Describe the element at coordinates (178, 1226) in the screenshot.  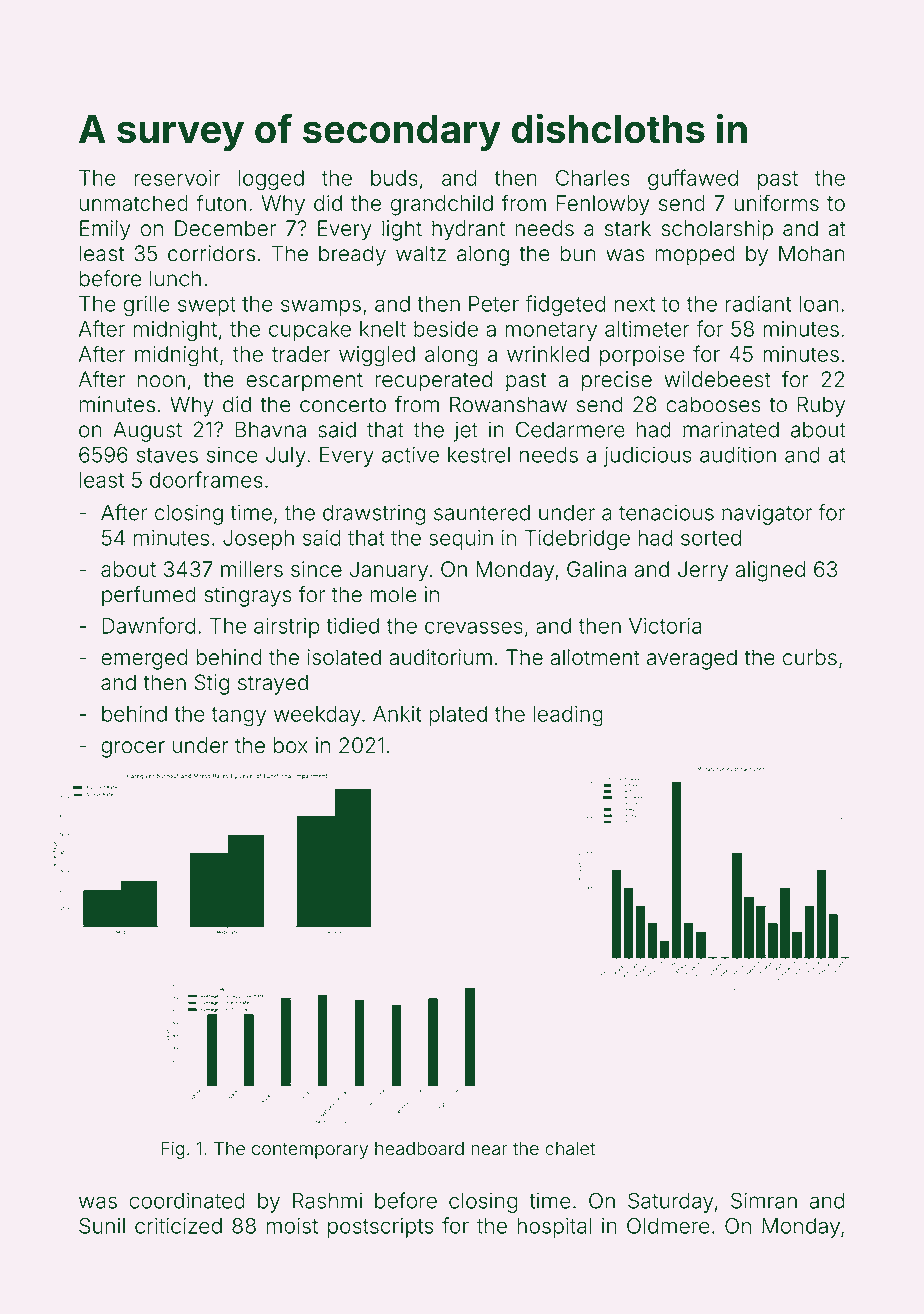
I see `criticized` at that location.
